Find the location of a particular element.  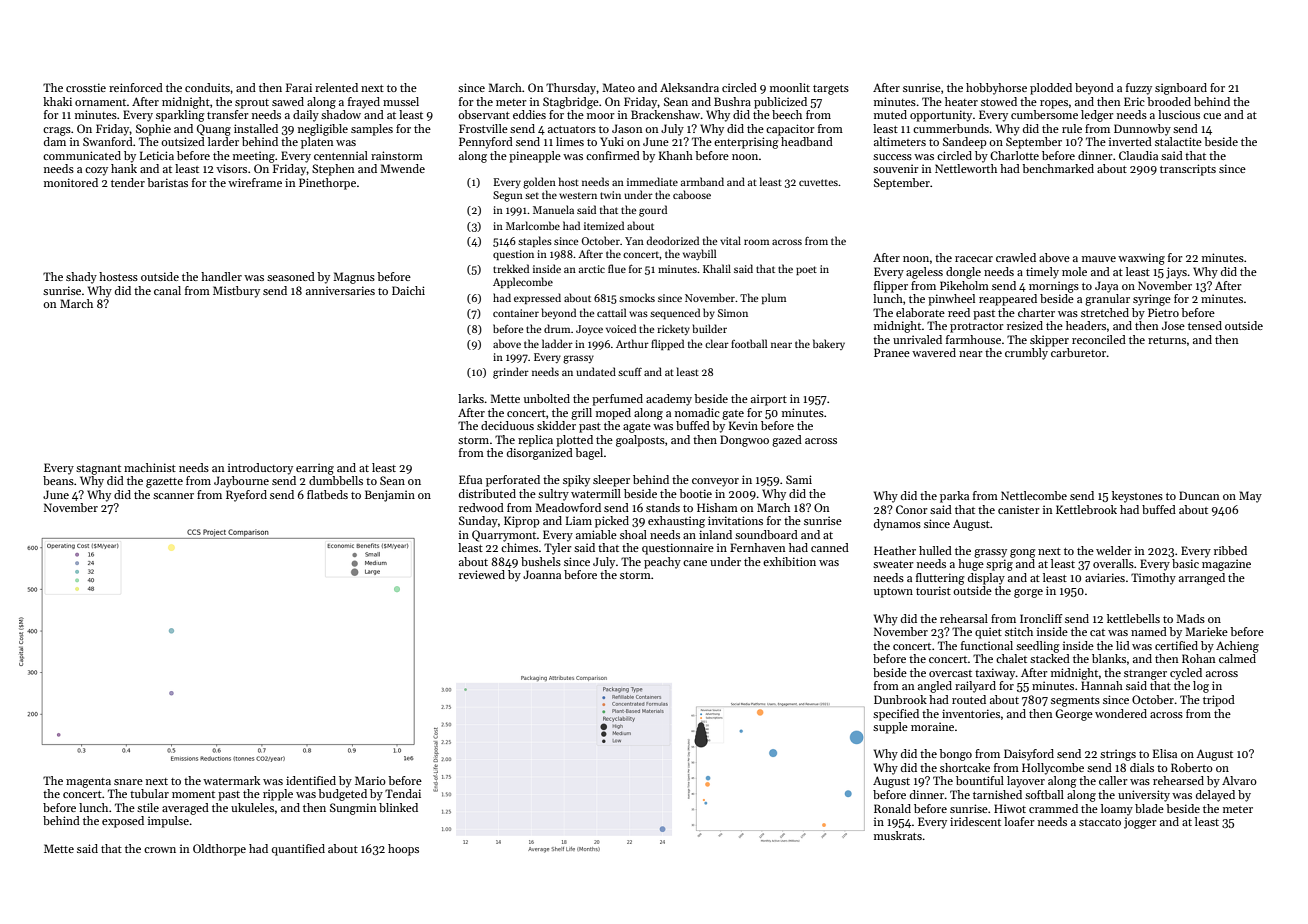

stranger is located at coordinates (1145, 675).
